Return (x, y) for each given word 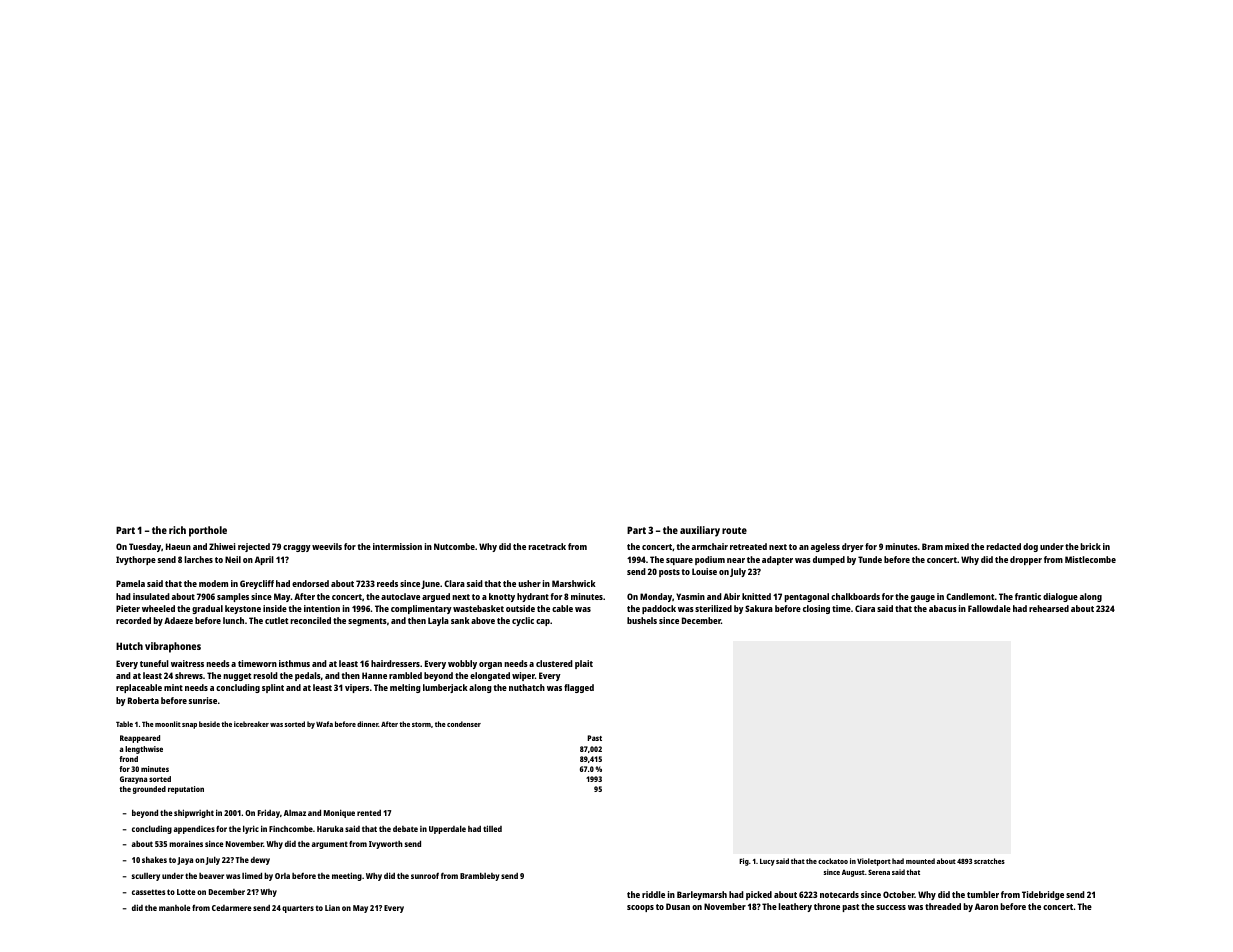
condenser (464, 724)
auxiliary (700, 531)
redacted (1003, 546)
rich (177, 530)
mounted (920, 861)
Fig (744, 862)
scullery (146, 877)
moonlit (168, 724)
